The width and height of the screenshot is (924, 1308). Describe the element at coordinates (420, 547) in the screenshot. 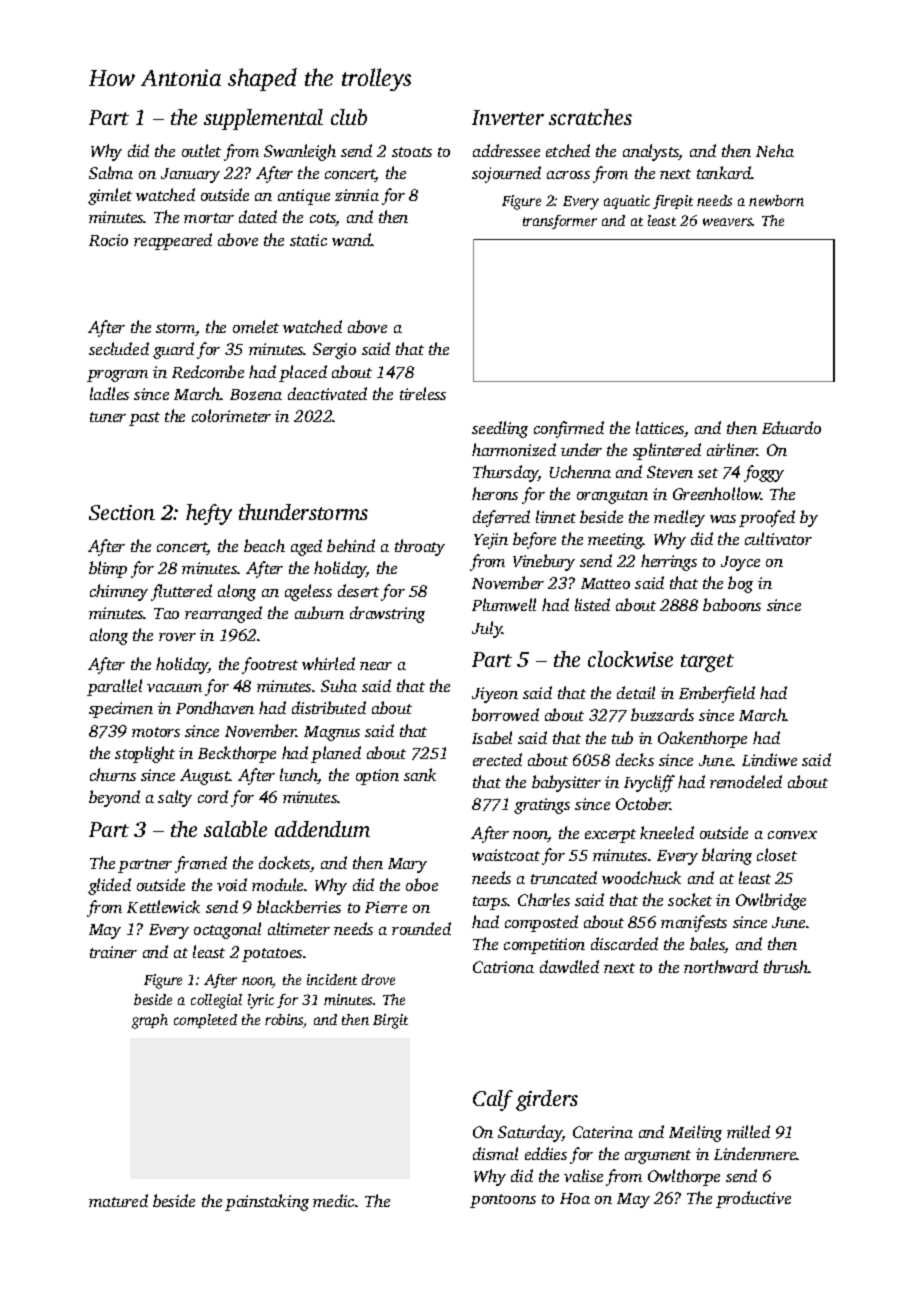

I see `throaty` at that location.
